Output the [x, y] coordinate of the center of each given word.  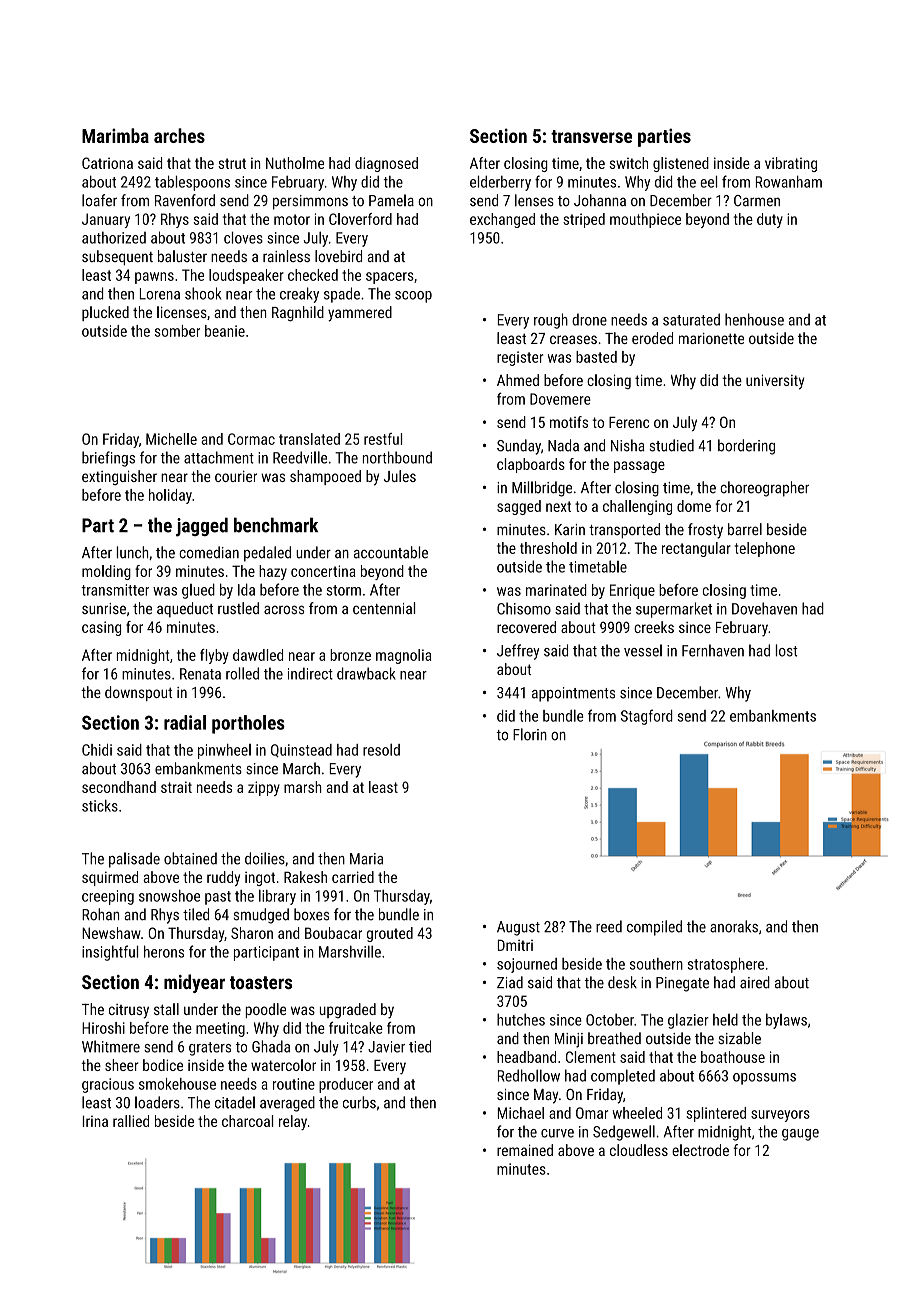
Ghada [271, 1046]
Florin [530, 734]
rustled [238, 608]
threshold [548, 548]
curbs [359, 1102]
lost [786, 650]
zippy [264, 788]
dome [694, 506]
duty [770, 220]
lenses [534, 200]
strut [232, 163]
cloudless [639, 1150]
